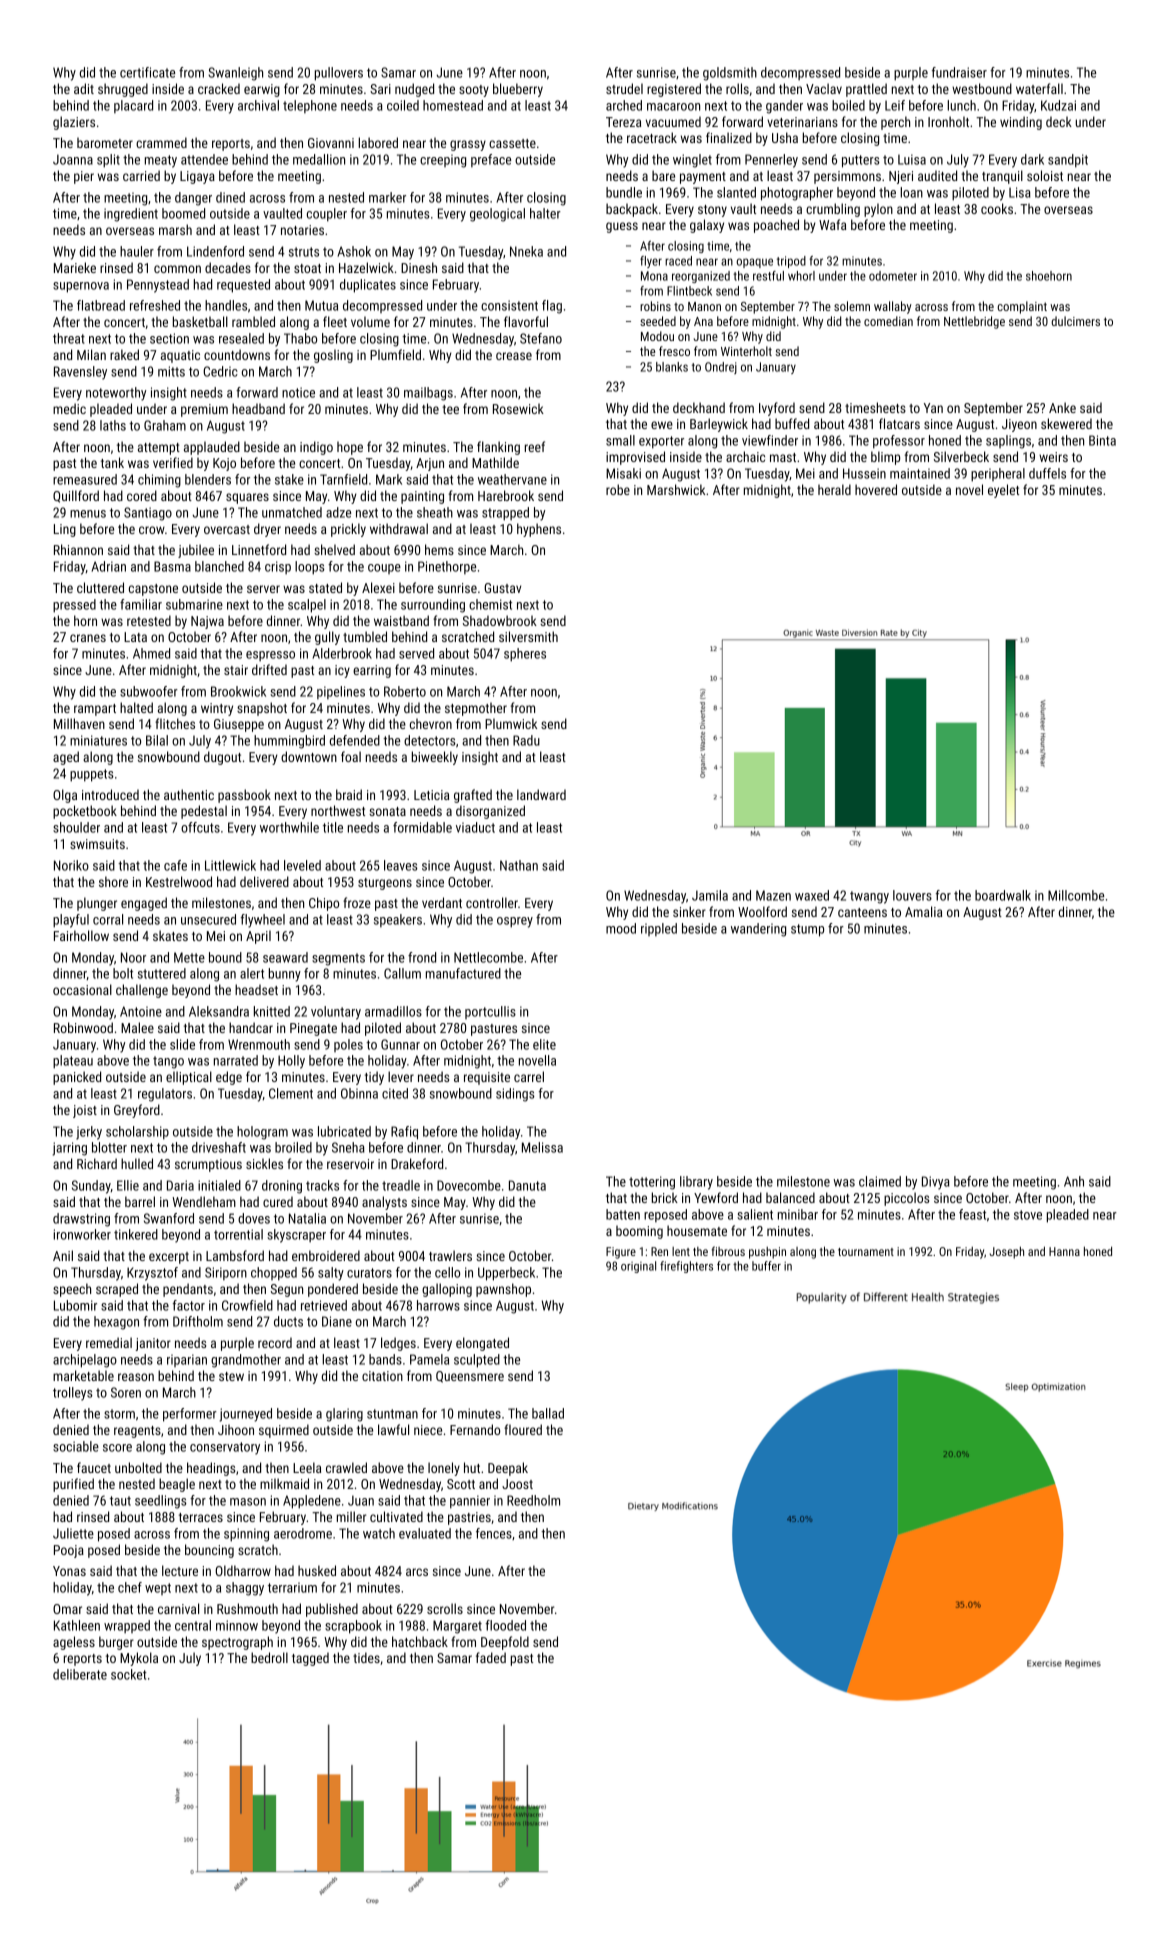  What do you see at coordinates (876, 489) in the screenshot?
I see `hovered` at bounding box center [876, 489].
